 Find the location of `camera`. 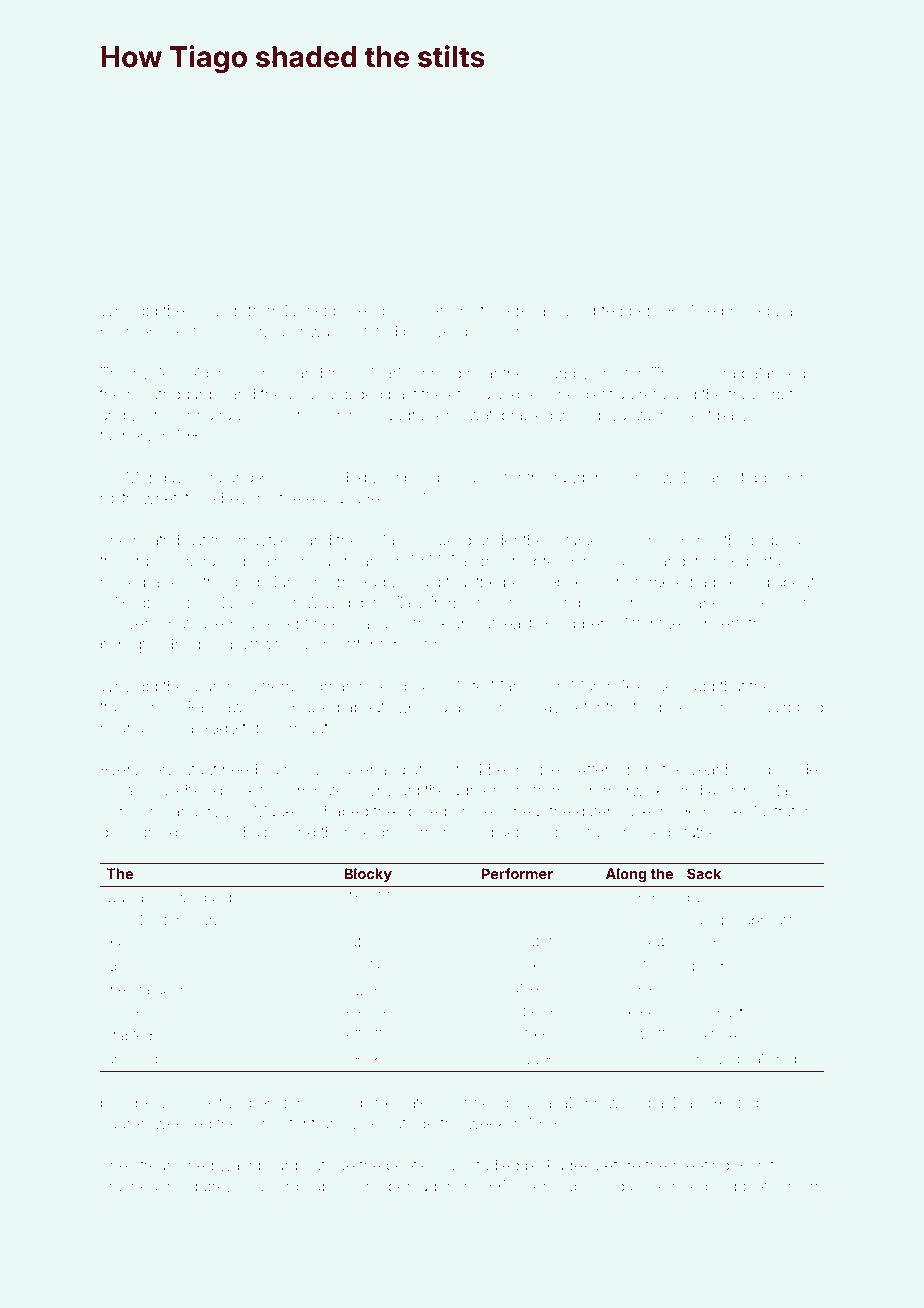

camera is located at coordinates (709, 374).
